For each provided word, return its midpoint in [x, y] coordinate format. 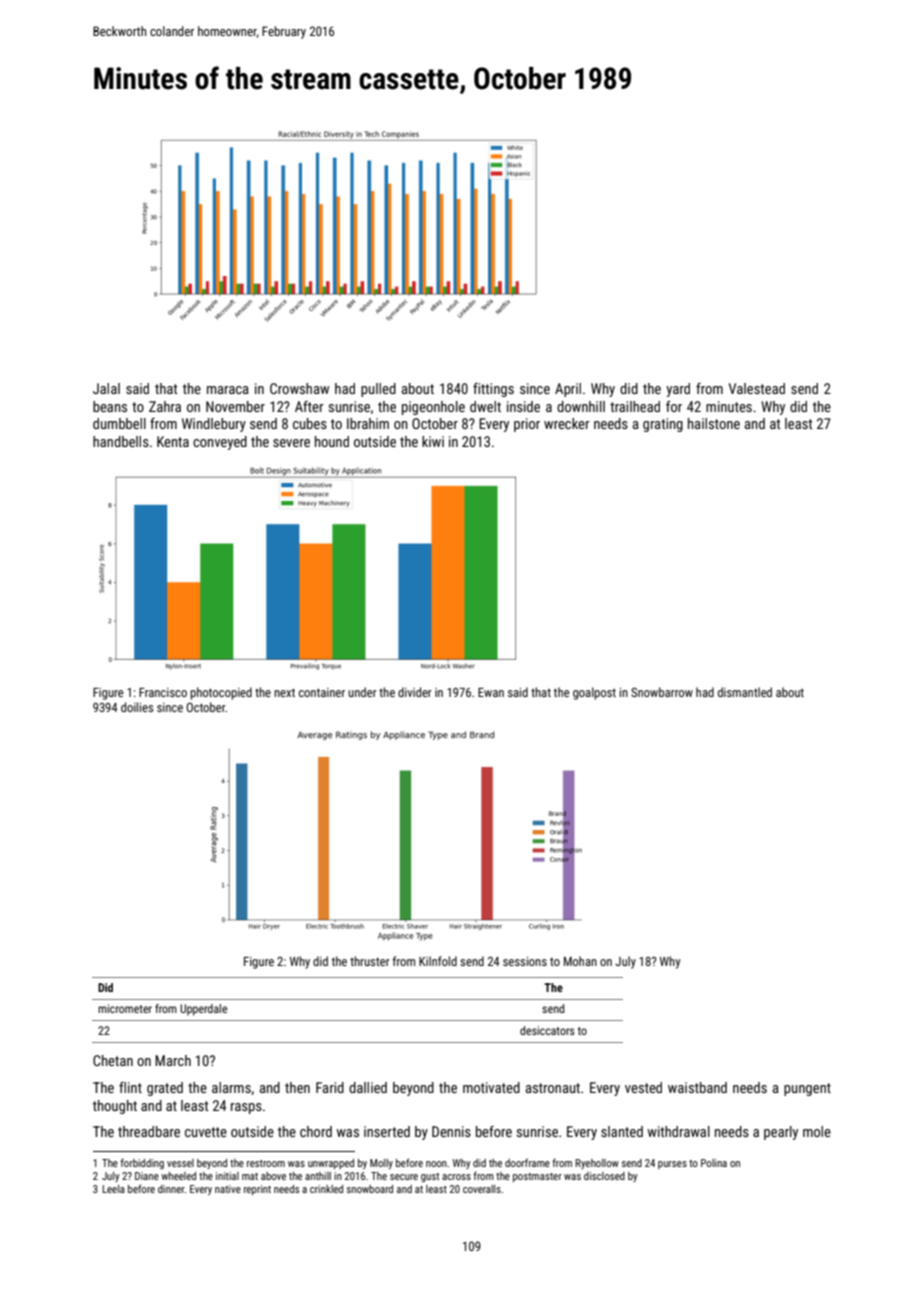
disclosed [604, 1176]
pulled [378, 390]
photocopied [221, 693]
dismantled [745, 692]
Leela [113, 1189]
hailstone [714, 423]
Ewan [491, 692]
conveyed [220, 443]
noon [436, 1164]
